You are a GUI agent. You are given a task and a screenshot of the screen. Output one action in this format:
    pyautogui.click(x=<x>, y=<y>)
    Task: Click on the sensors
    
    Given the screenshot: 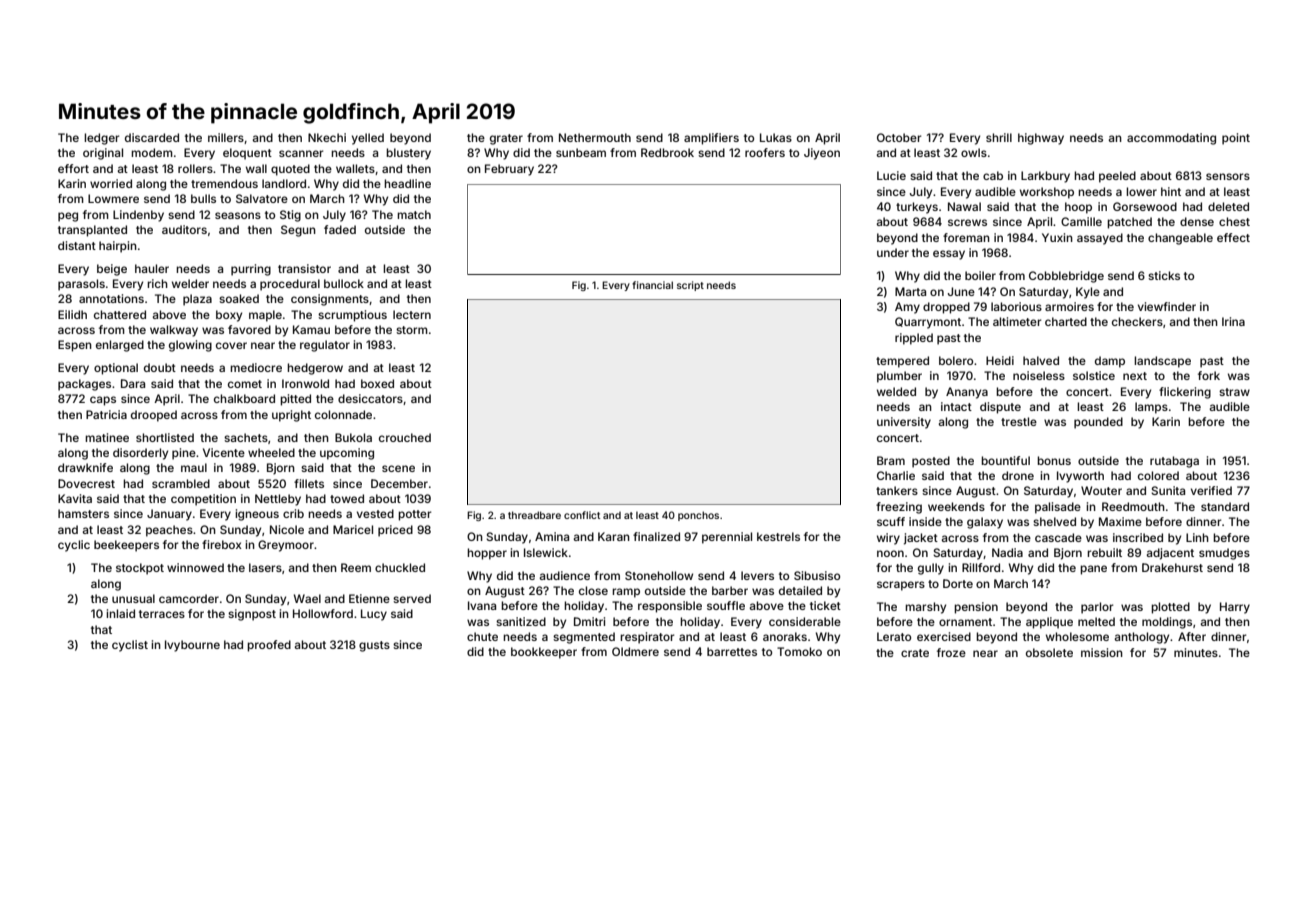 What is the action you would take?
    pyautogui.click(x=1228, y=176)
